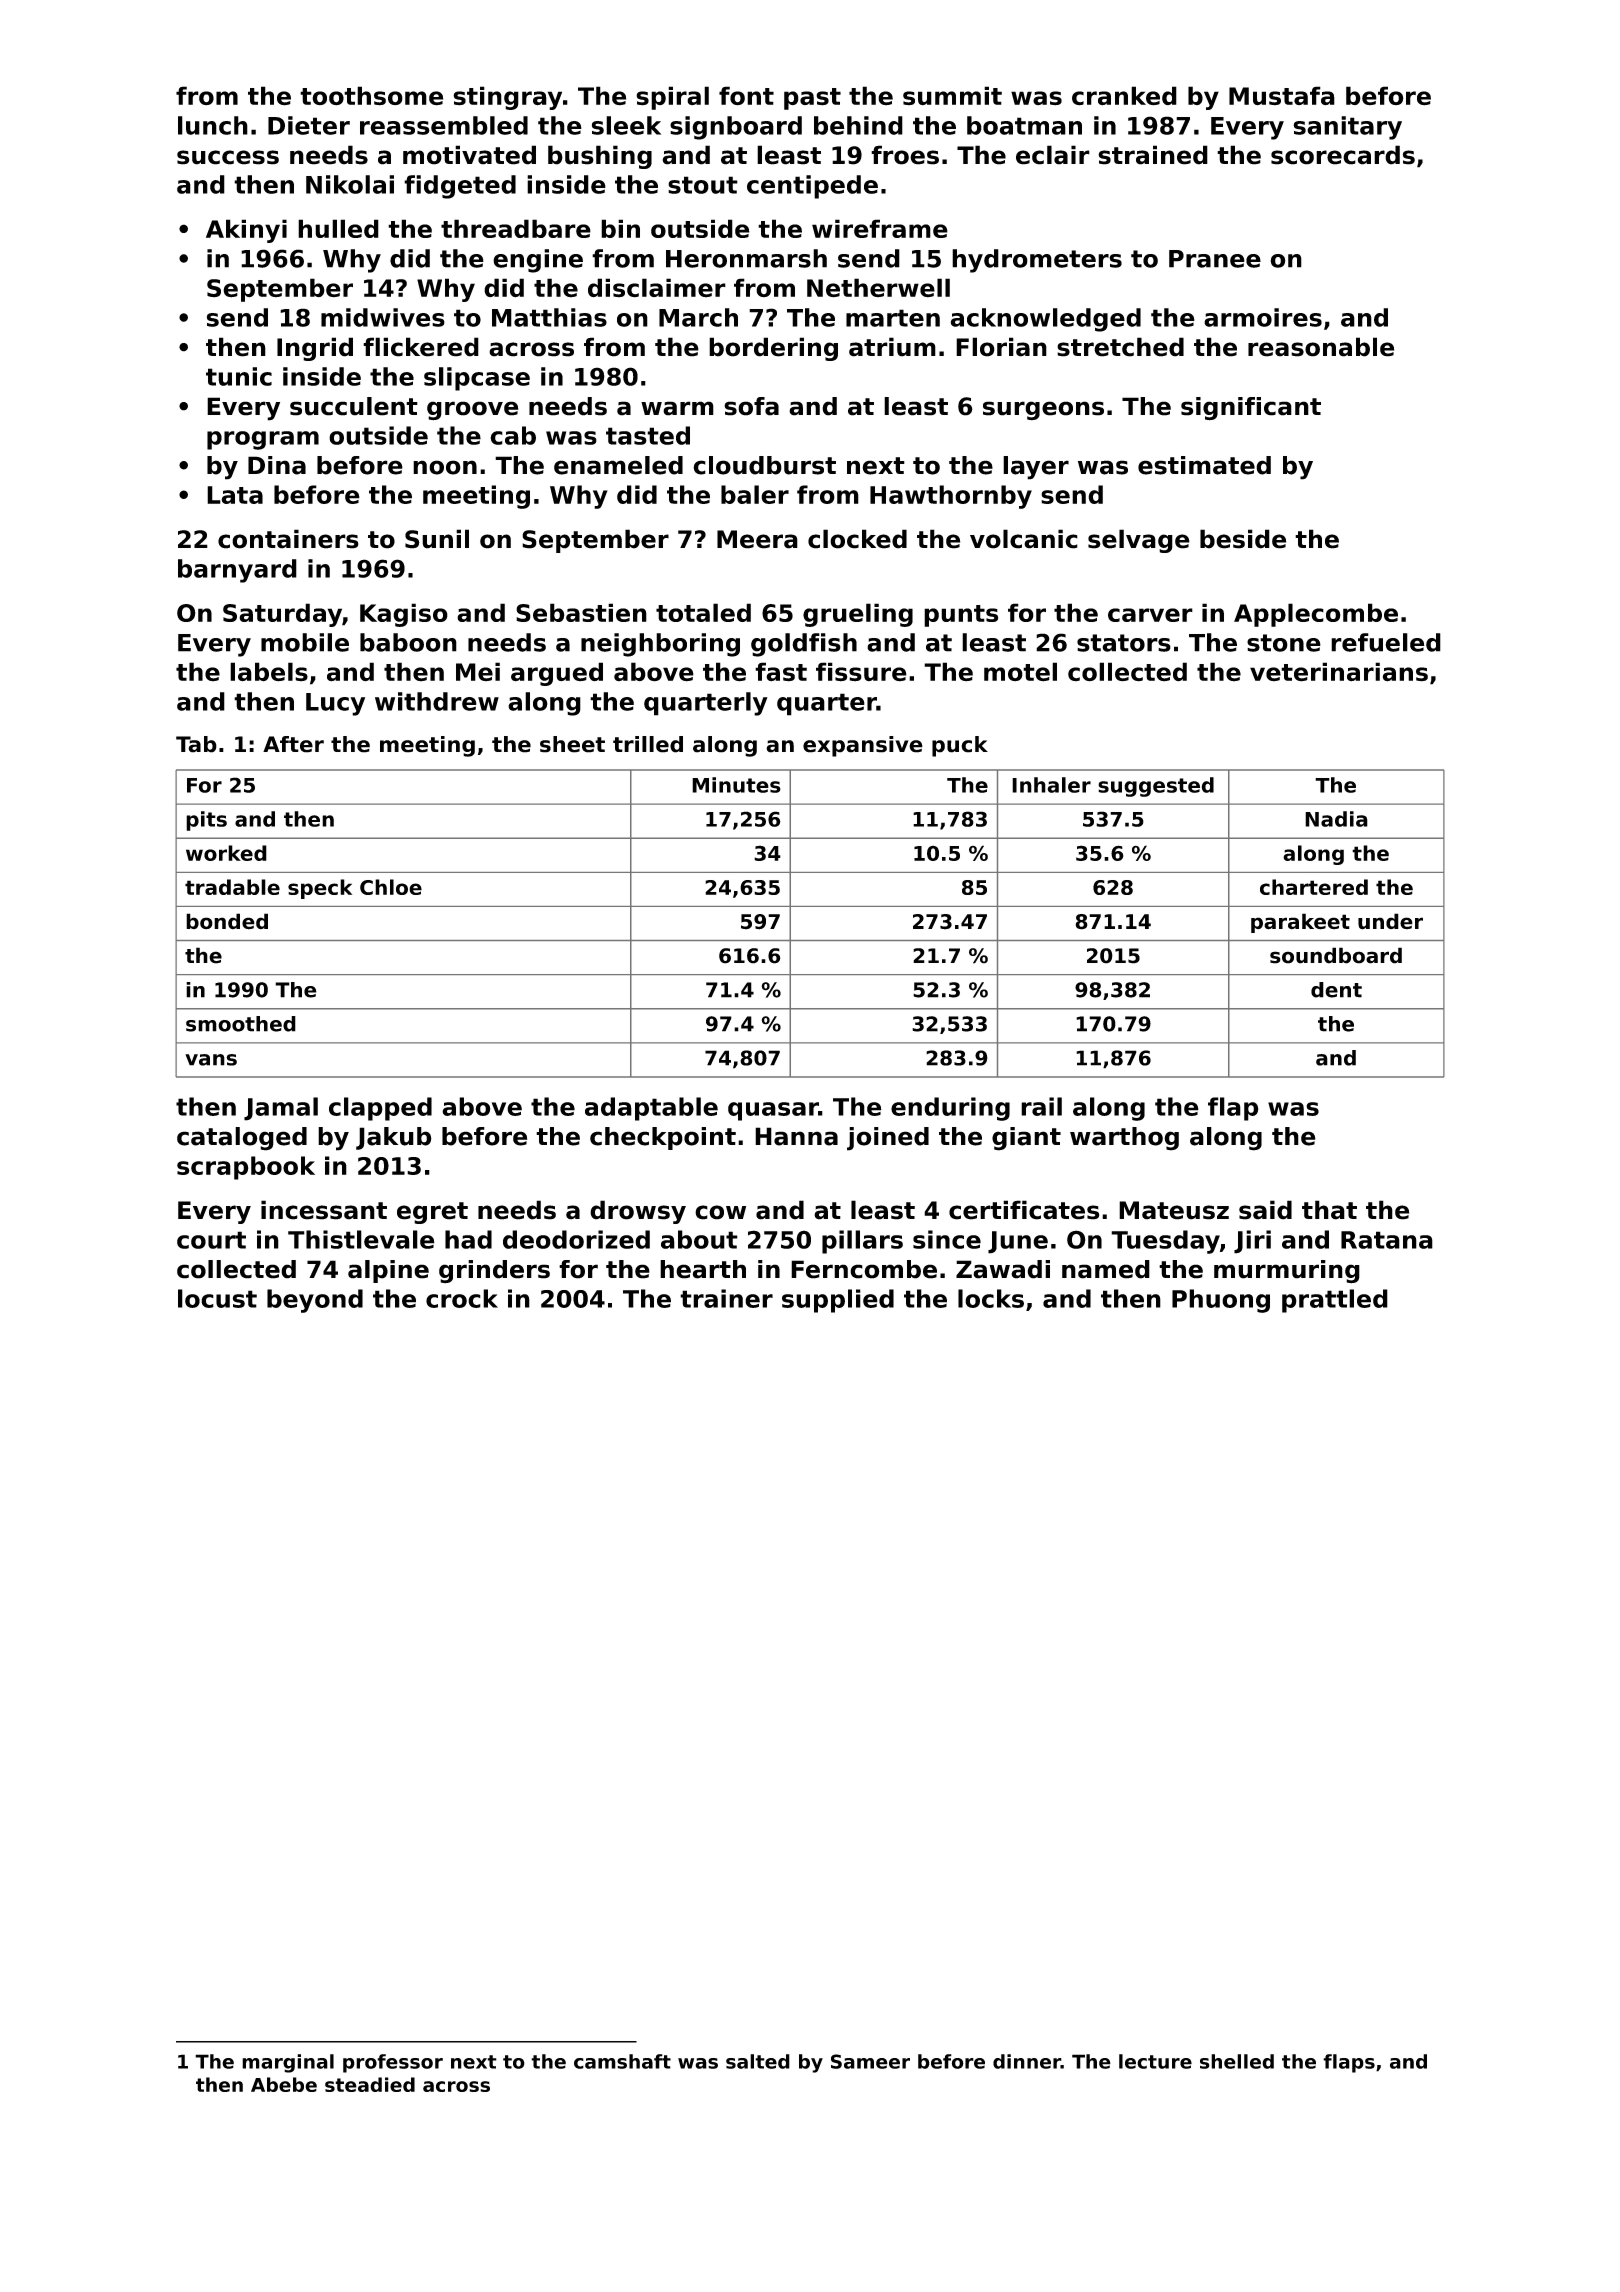  I want to click on Hanna, so click(796, 1136).
